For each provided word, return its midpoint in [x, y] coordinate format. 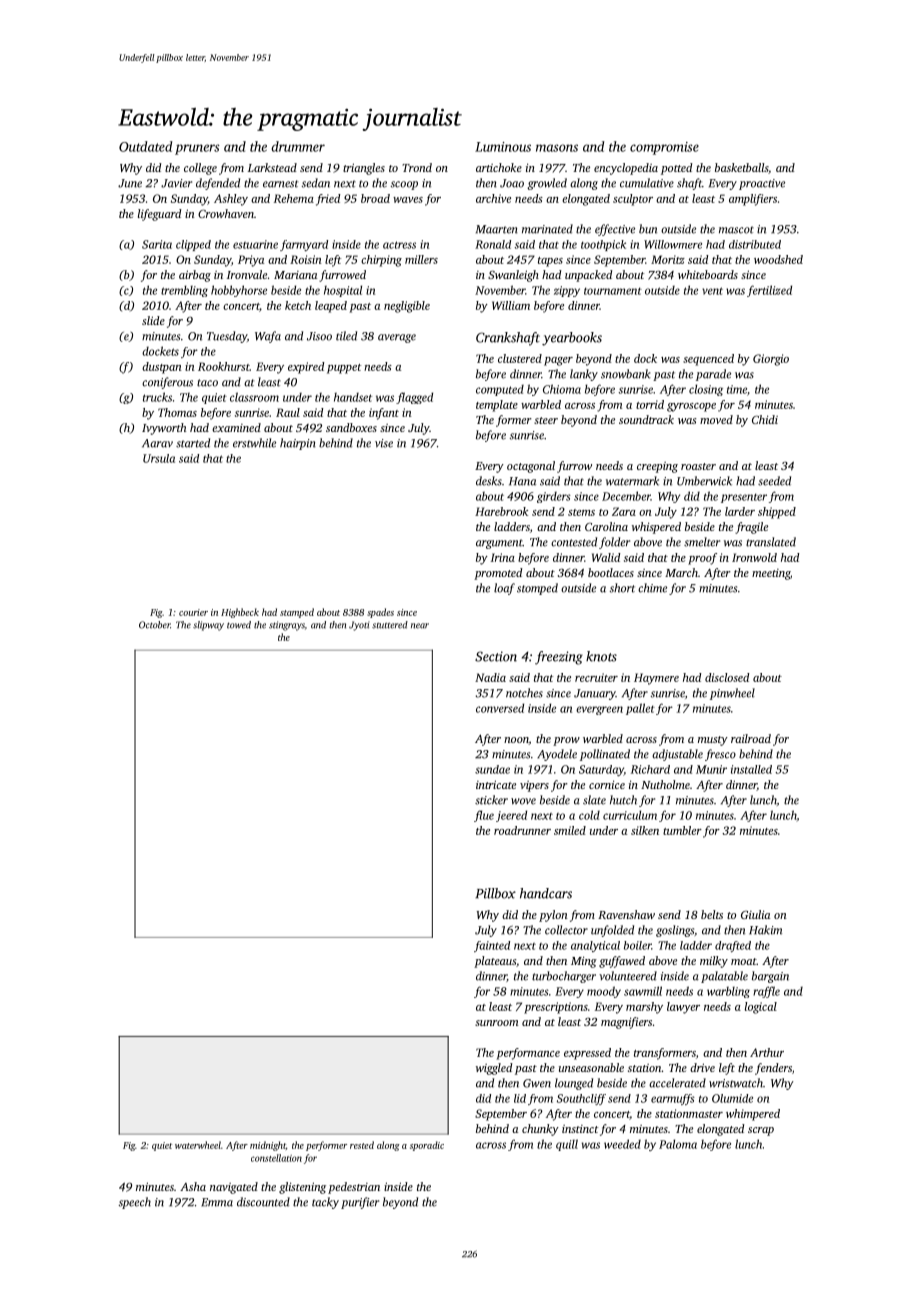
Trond [417, 167]
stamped [297, 613]
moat [744, 961]
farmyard [304, 245]
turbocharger [564, 977]
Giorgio [771, 360]
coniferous [167, 383]
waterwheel [198, 1145]
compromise [664, 148]
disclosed [727, 677]
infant [384, 414]
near [420, 626]
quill [567, 1145]
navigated [234, 1188]
